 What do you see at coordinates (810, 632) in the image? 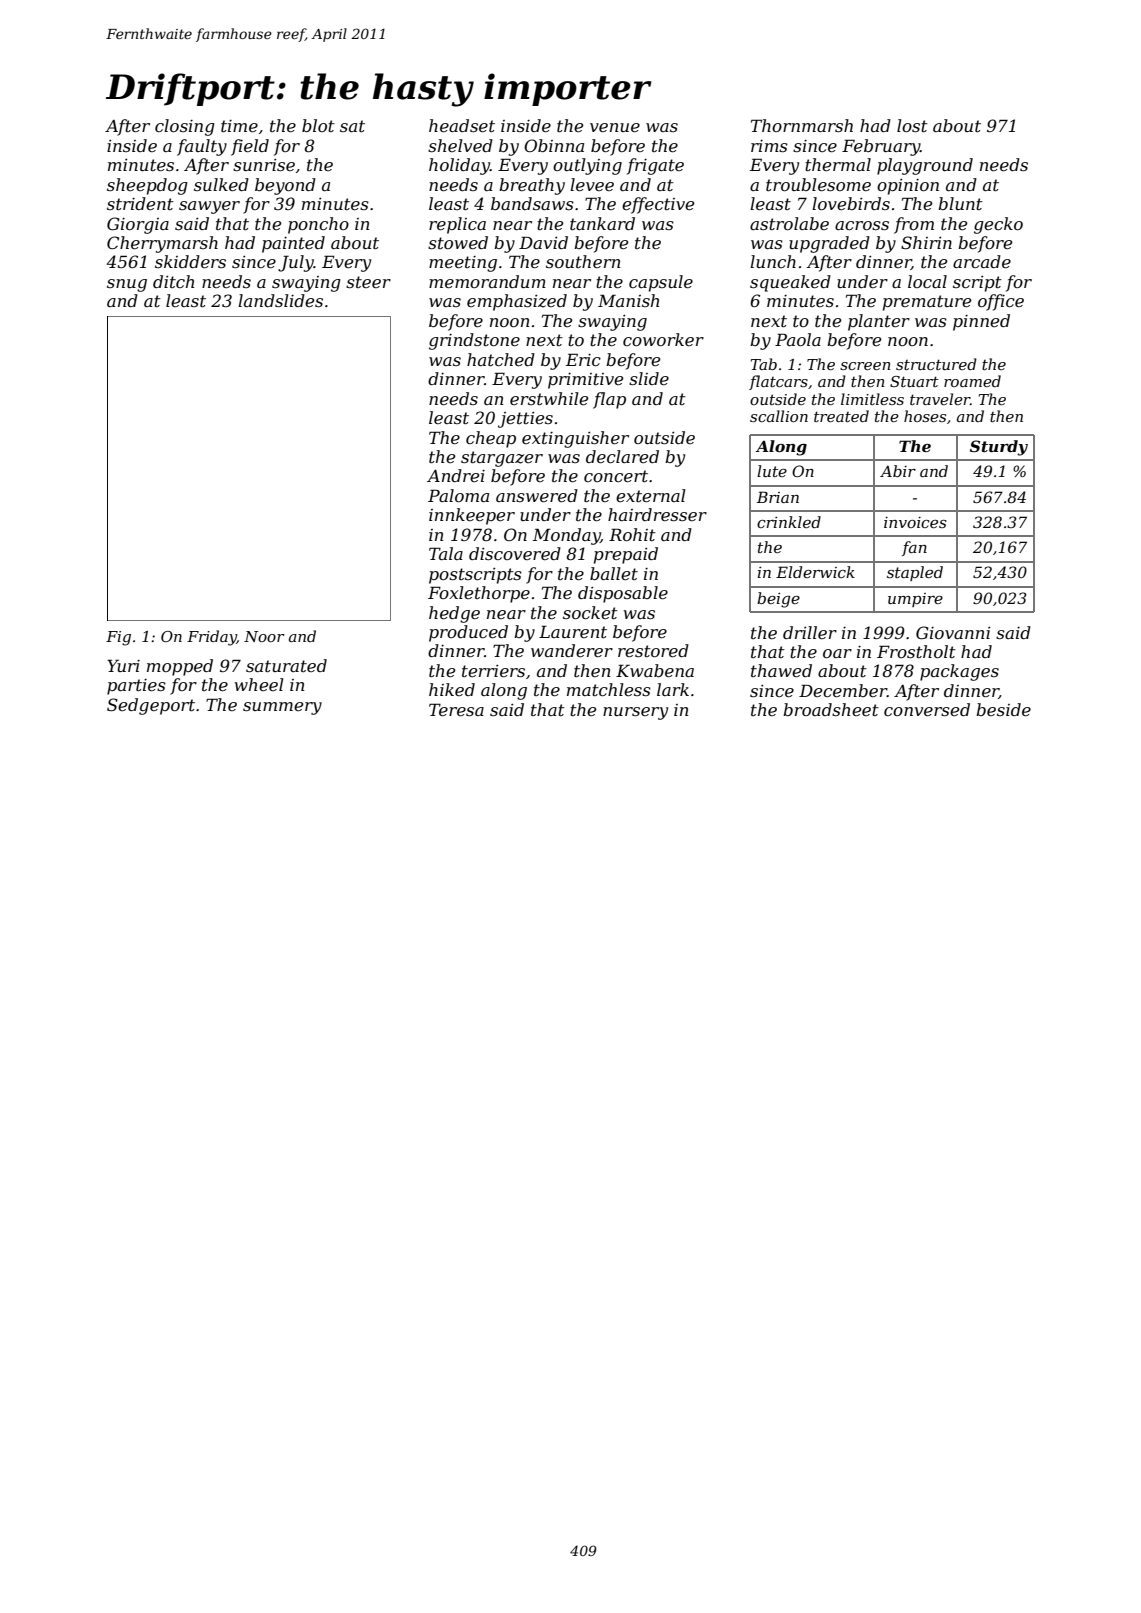
I see `driller` at bounding box center [810, 632].
